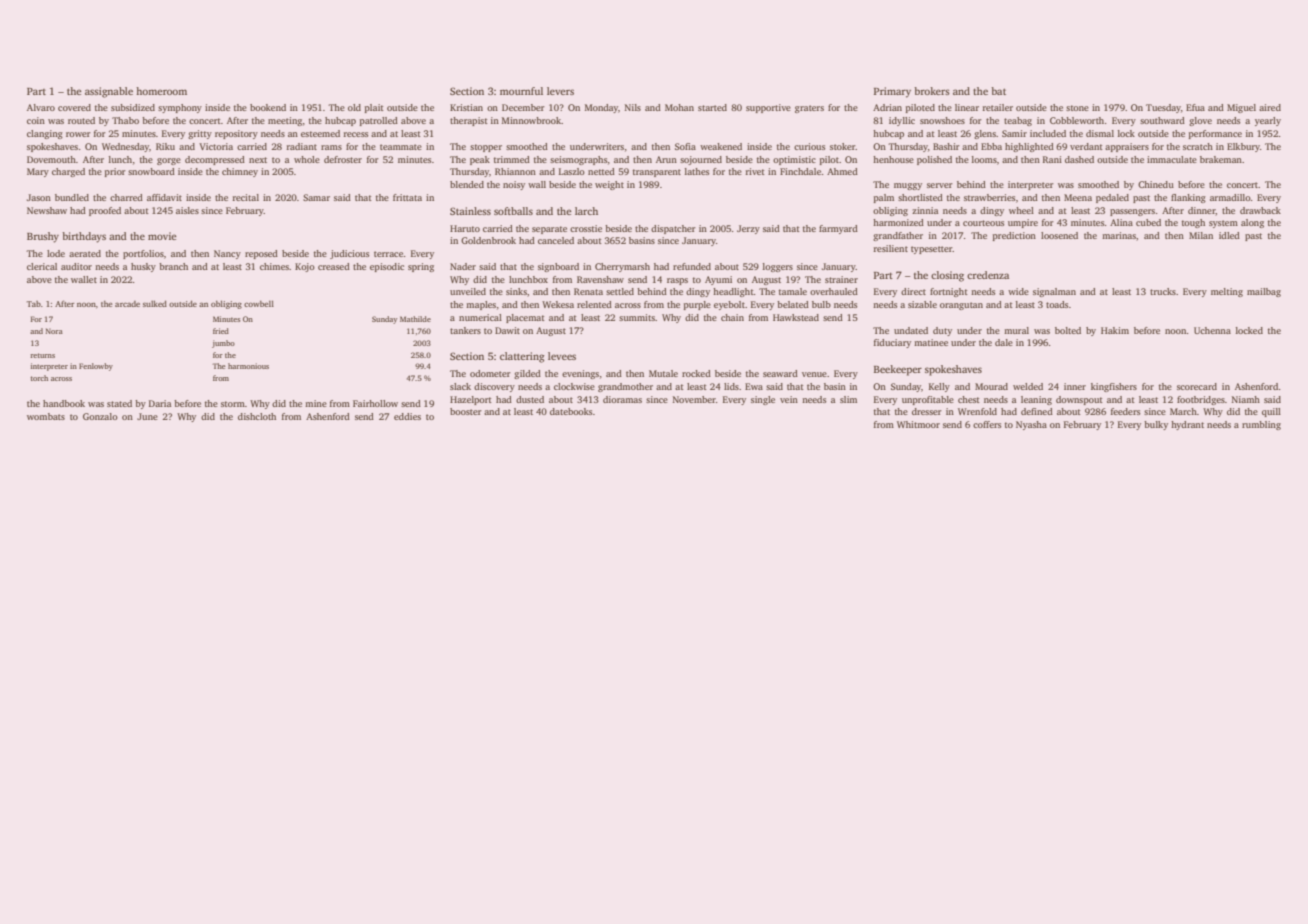  Describe the element at coordinates (838, 229) in the document. I see `farmyard` at that location.
